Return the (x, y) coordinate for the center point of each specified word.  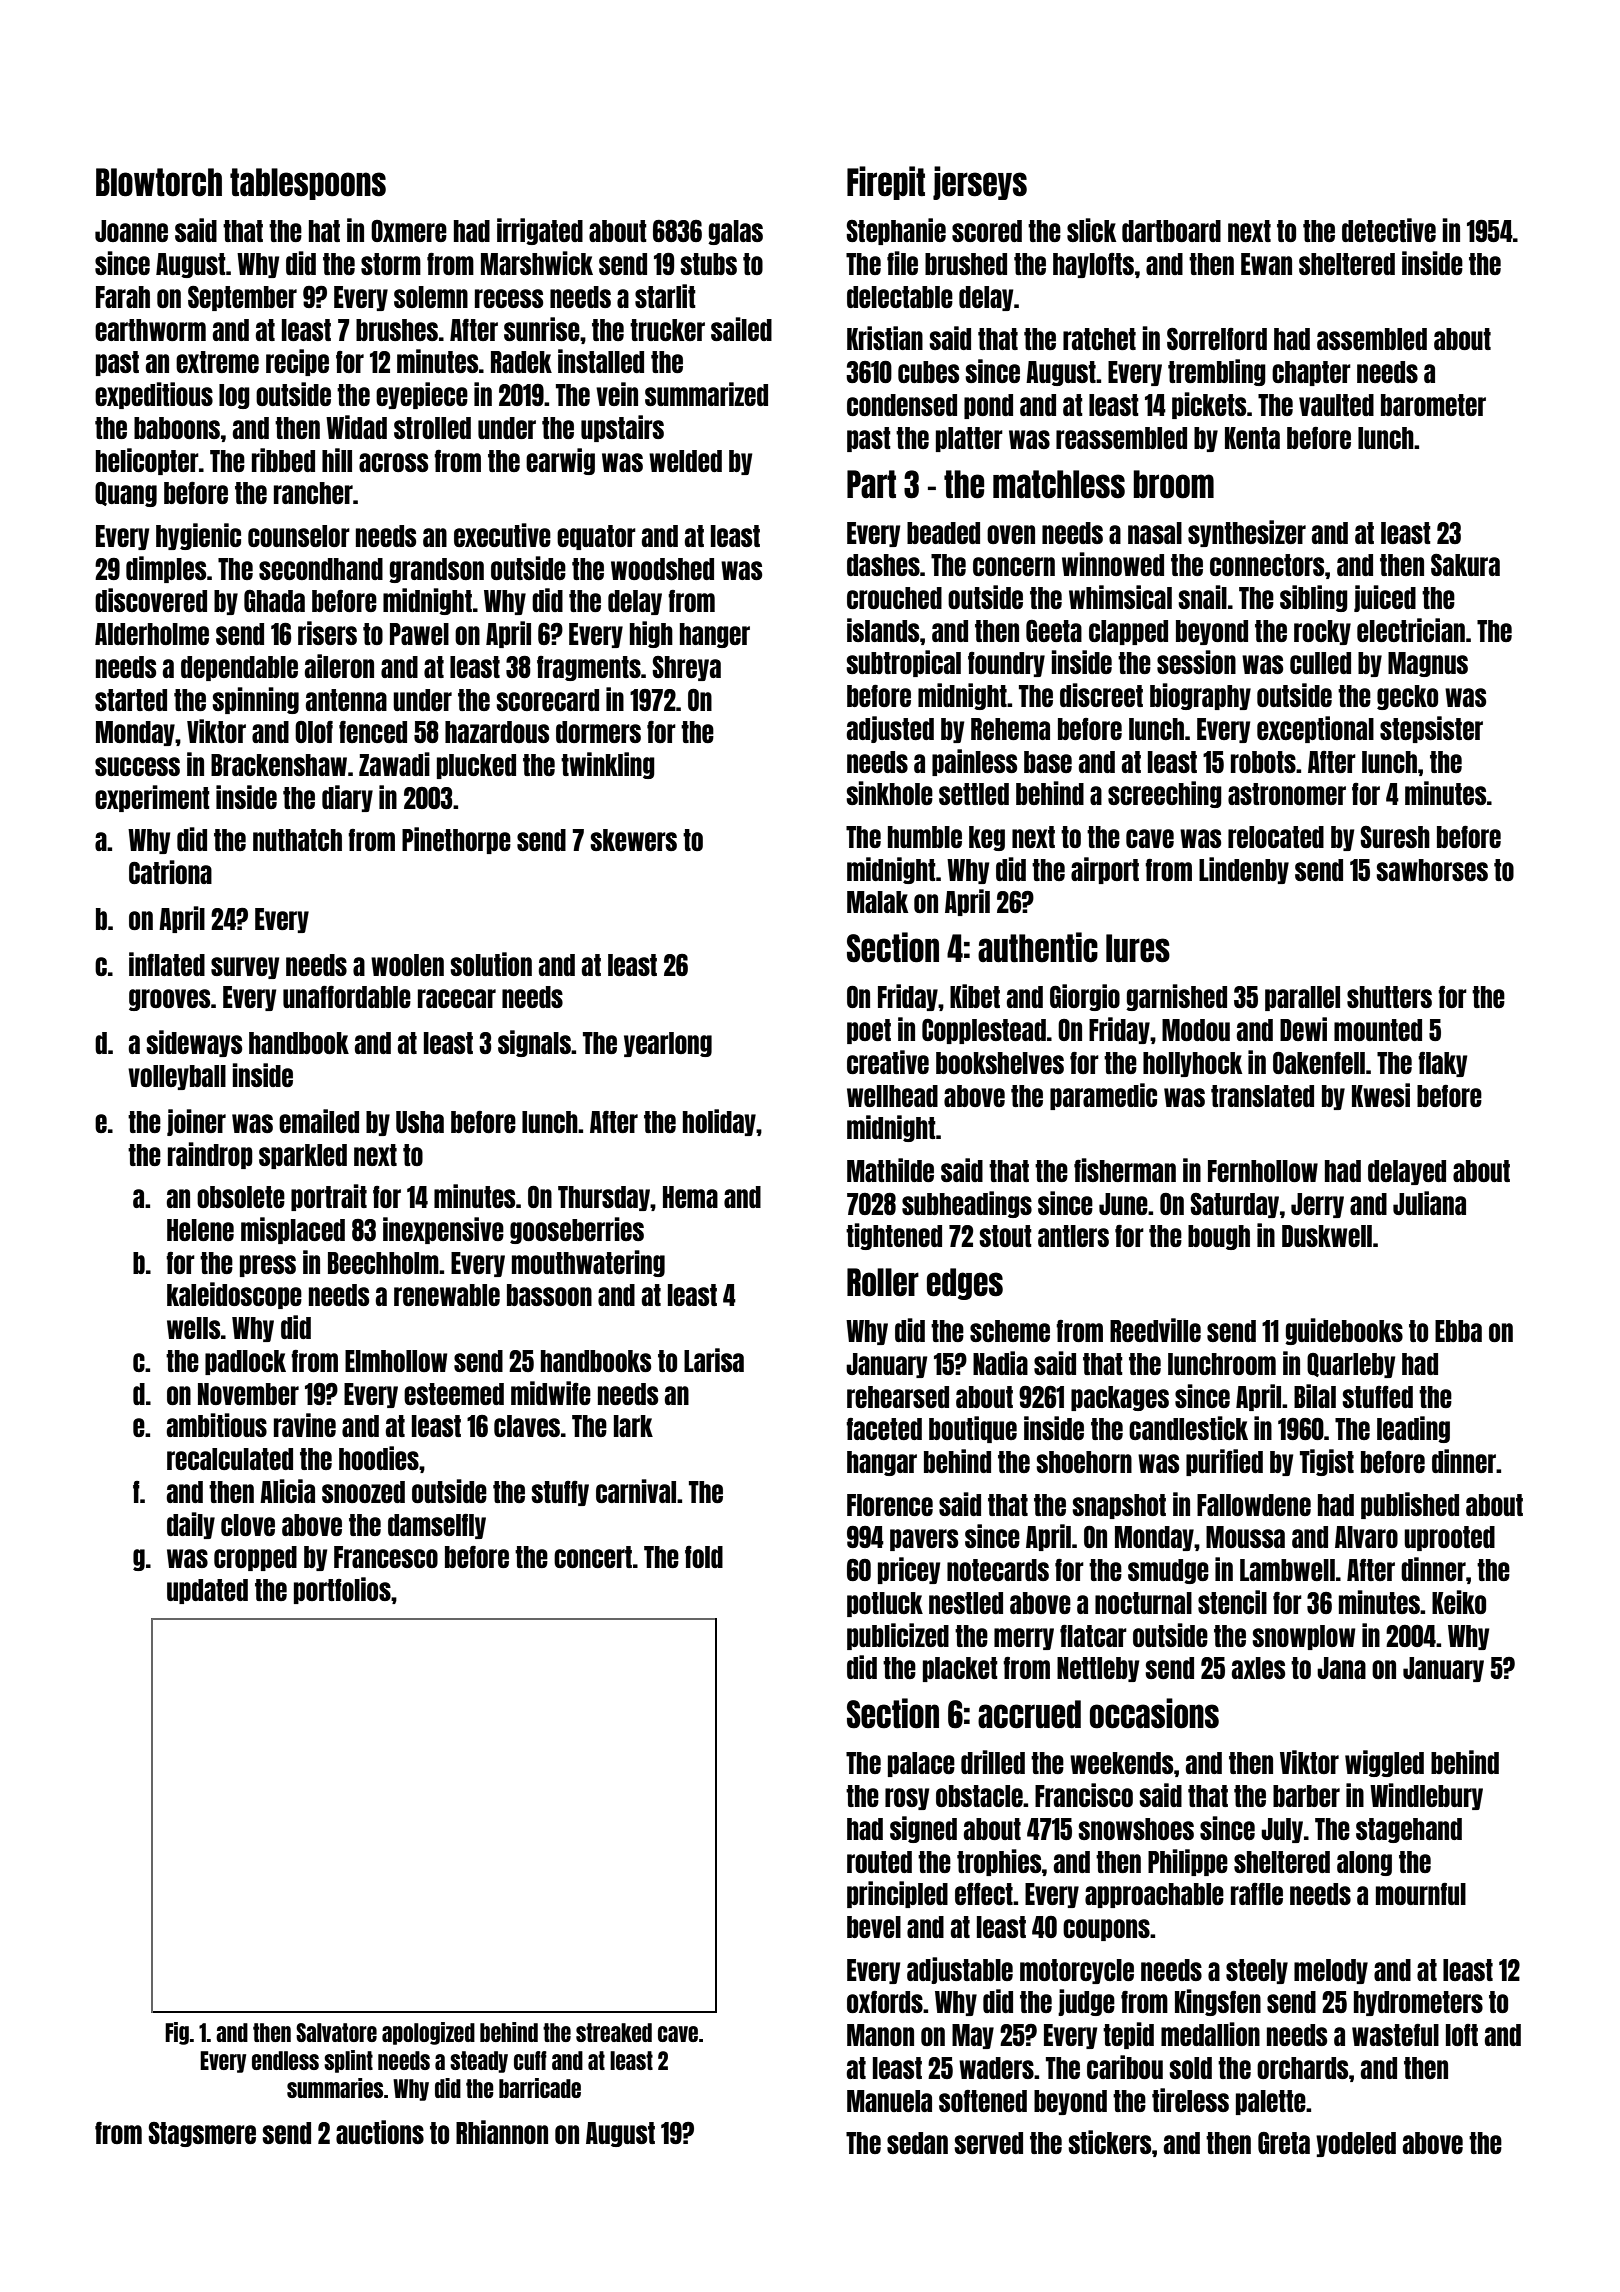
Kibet (975, 996)
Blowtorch (159, 182)
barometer (1433, 405)
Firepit (886, 183)
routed (879, 1862)
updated (207, 1591)
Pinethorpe (456, 840)
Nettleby (1098, 1669)
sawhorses (1432, 870)
